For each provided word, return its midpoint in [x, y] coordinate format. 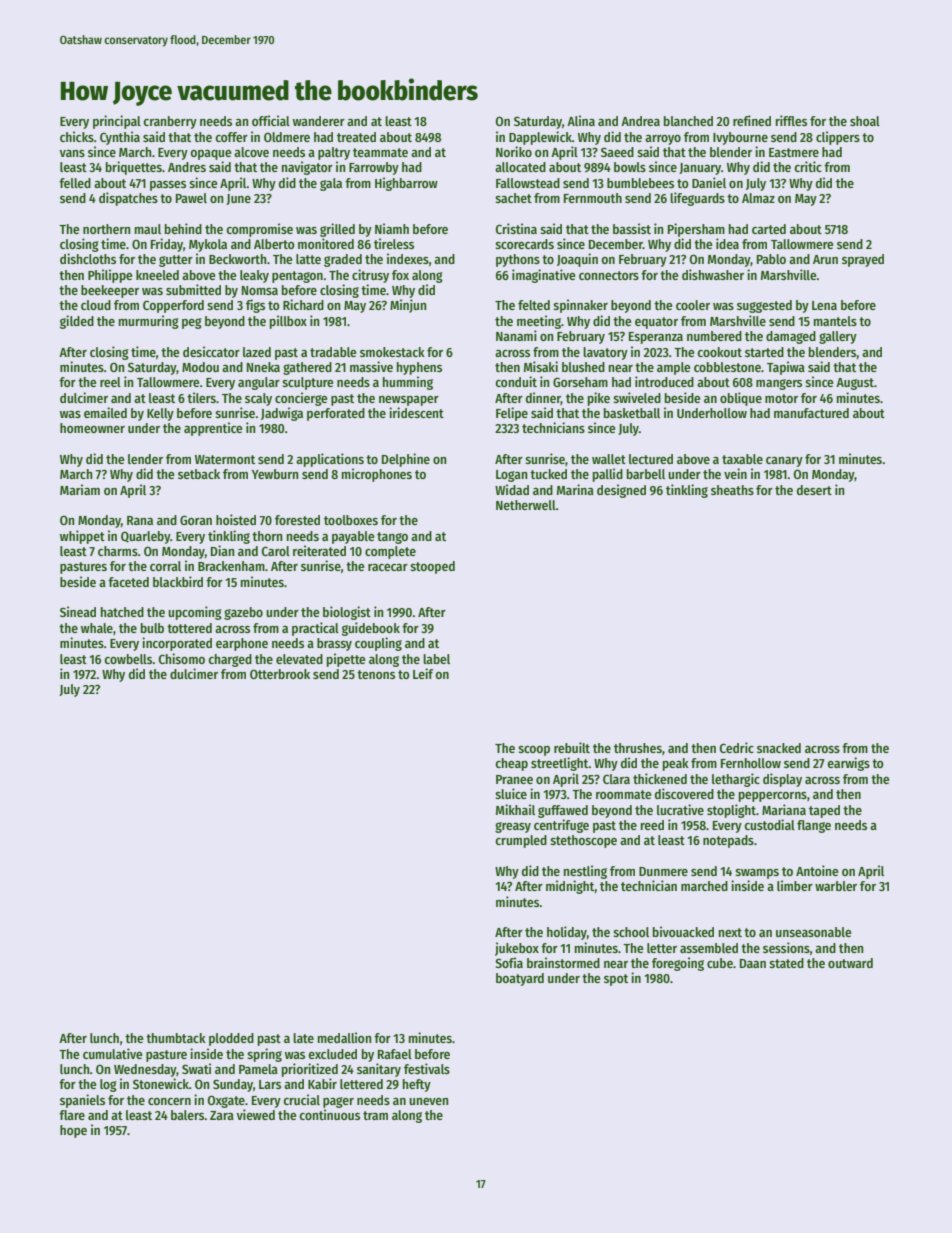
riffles [791, 120]
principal [117, 122]
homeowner [92, 428]
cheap [511, 764]
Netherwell [526, 505]
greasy [513, 827]
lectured [651, 459]
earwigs [848, 764]
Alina [581, 120]
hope [73, 1131]
